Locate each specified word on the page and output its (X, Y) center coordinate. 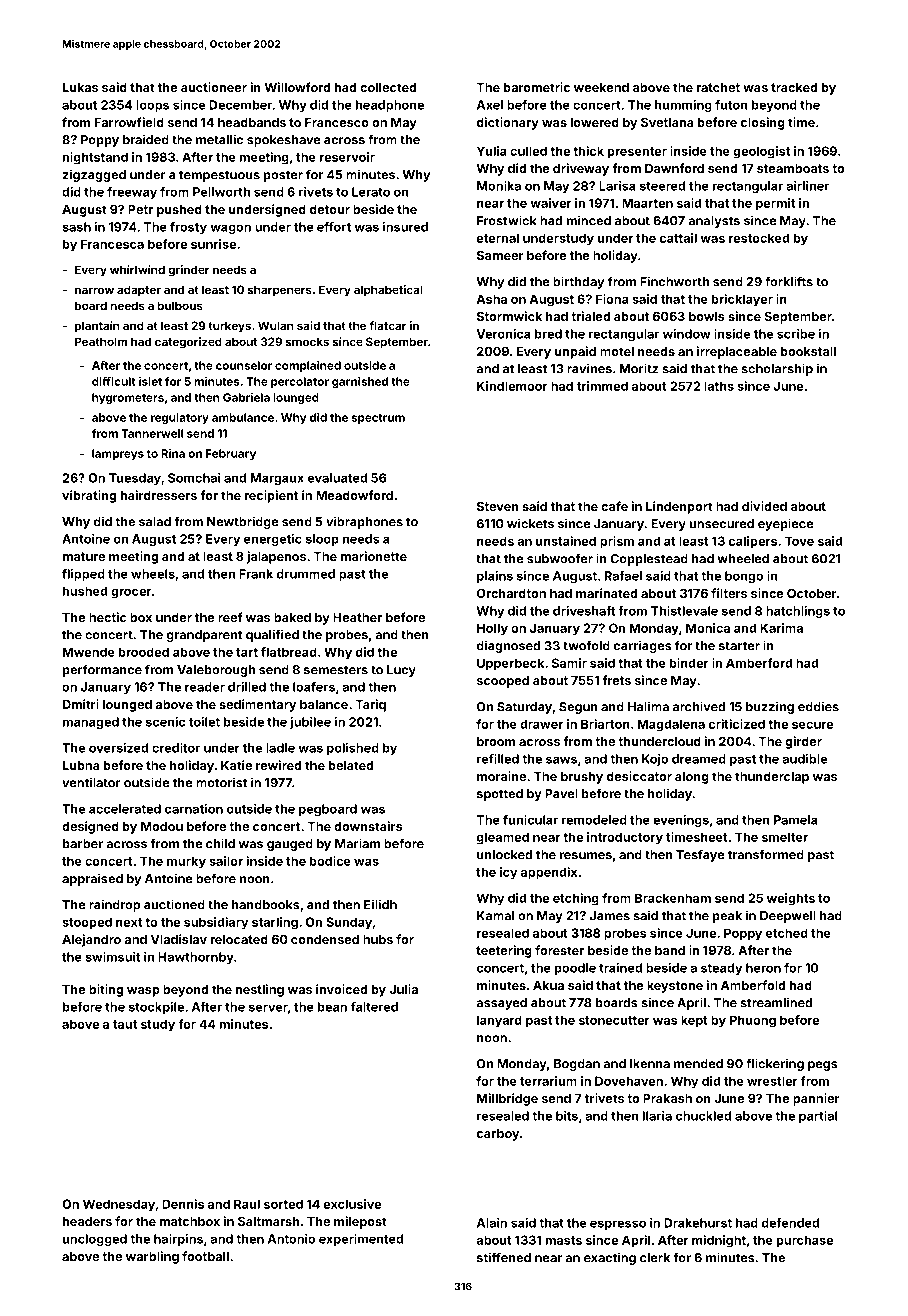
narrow (94, 290)
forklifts (789, 281)
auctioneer (214, 87)
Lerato (371, 192)
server (268, 1008)
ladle (280, 748)
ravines (589, 368)
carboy (498, 1135)
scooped (503, 682)
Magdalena (671, 725)
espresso (618, 1225)
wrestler (772, 1081)
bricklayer (742, 300)
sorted (283, 1204)
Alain (492, 1223)
